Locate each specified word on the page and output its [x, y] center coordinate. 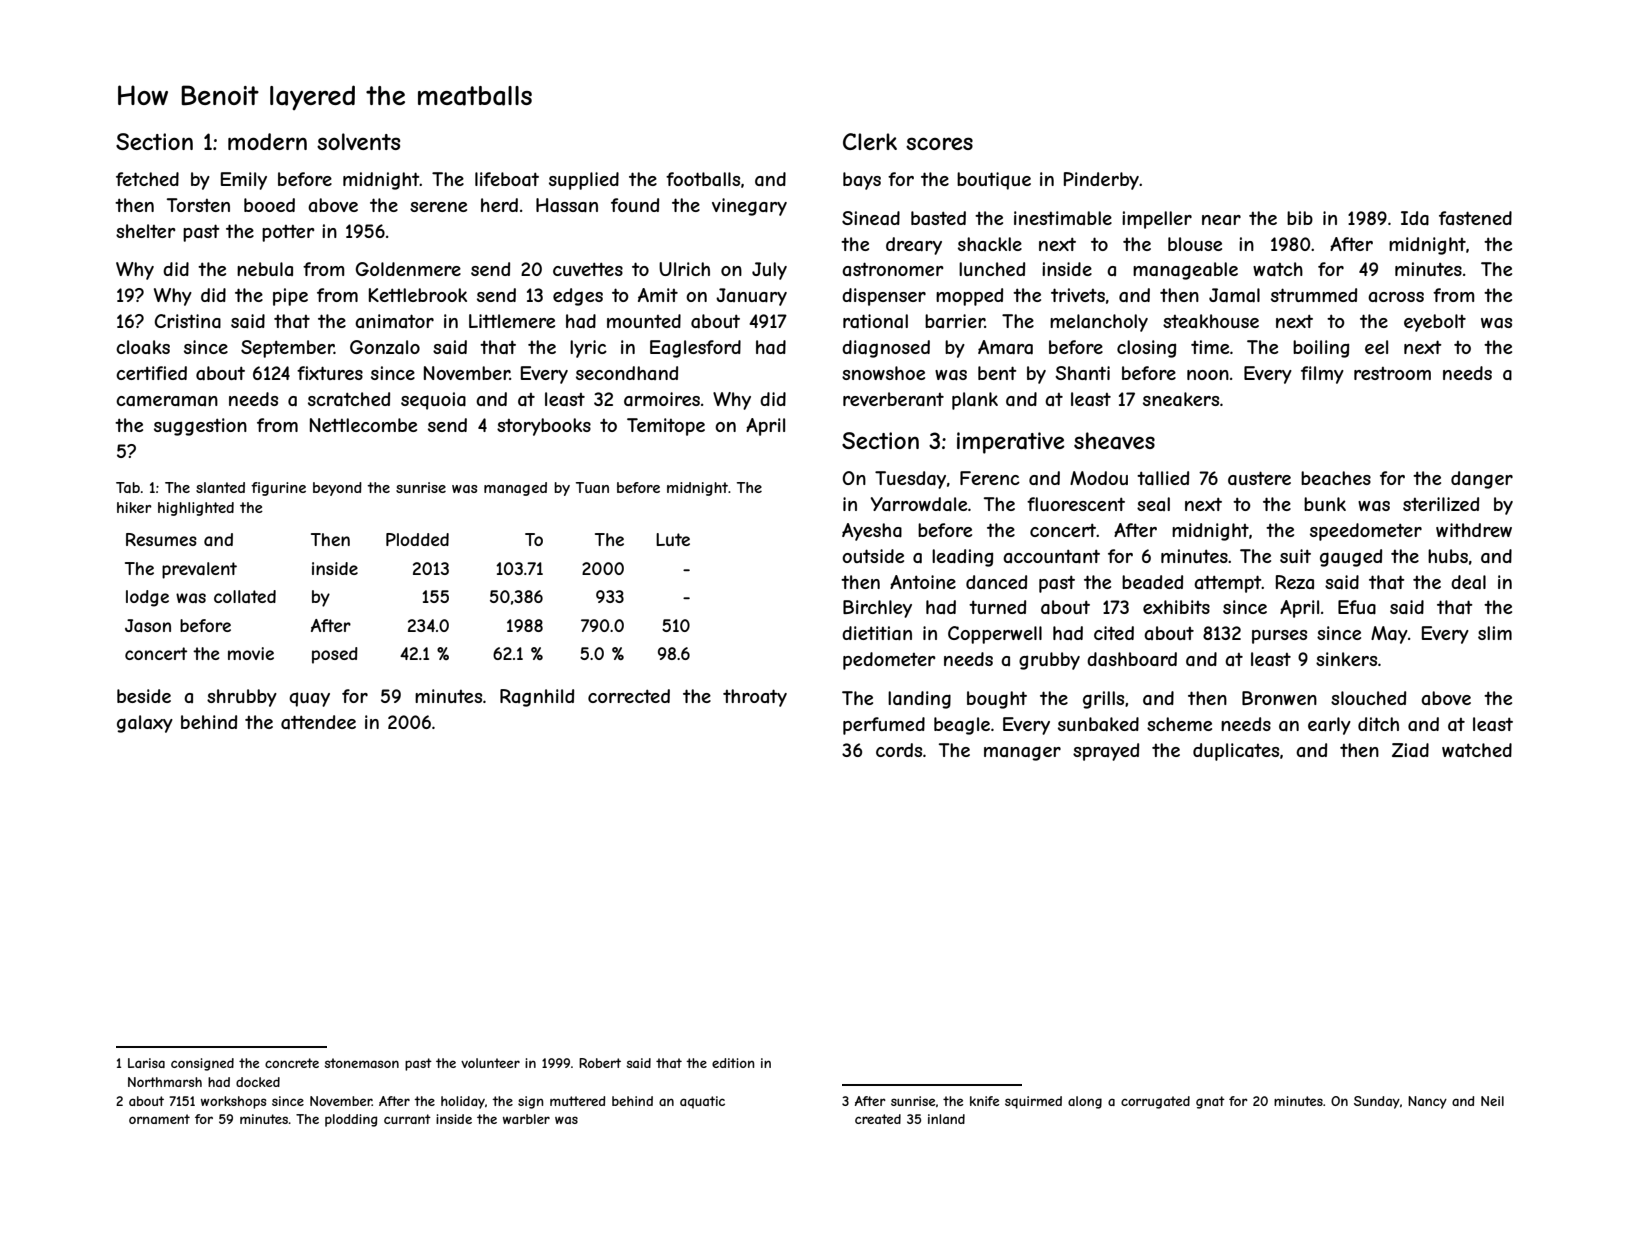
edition [733, 1063]
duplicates [1236, 752]
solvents [358, 141]
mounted [644, 321]
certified [151, 373]
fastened [1475, 218]
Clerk [870, 141]
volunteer [490, 1063]
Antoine [923, 582]
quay [309, 699]
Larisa [146, 1063]
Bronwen [1279, 698]
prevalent [199, 570]
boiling [1321, 349]
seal [1153, 504]
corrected [629, 696]
